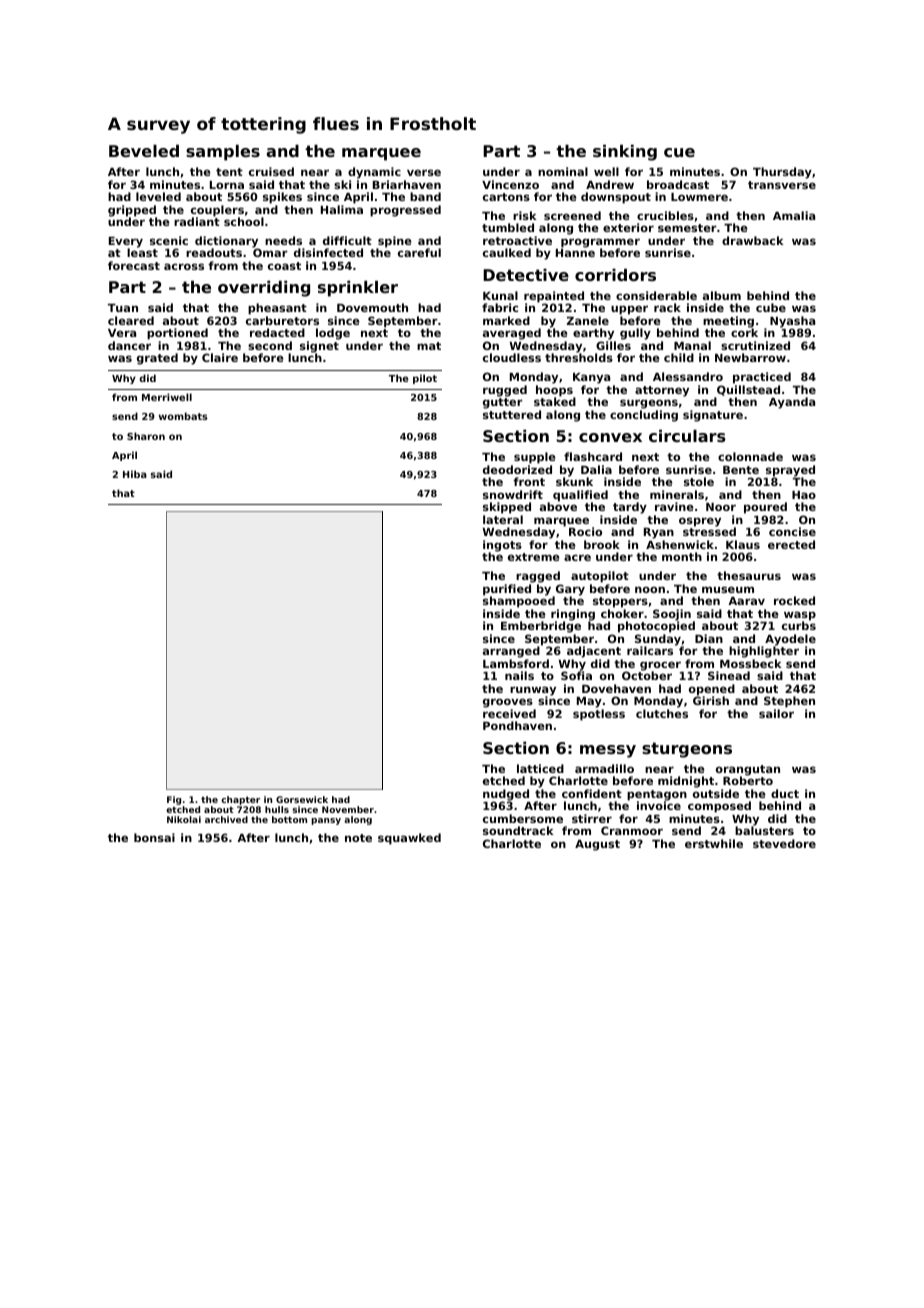 This document has width=924, height=1308. Describe the element at coordinates (507, 508) in the document. I see `skipped` at that location.
